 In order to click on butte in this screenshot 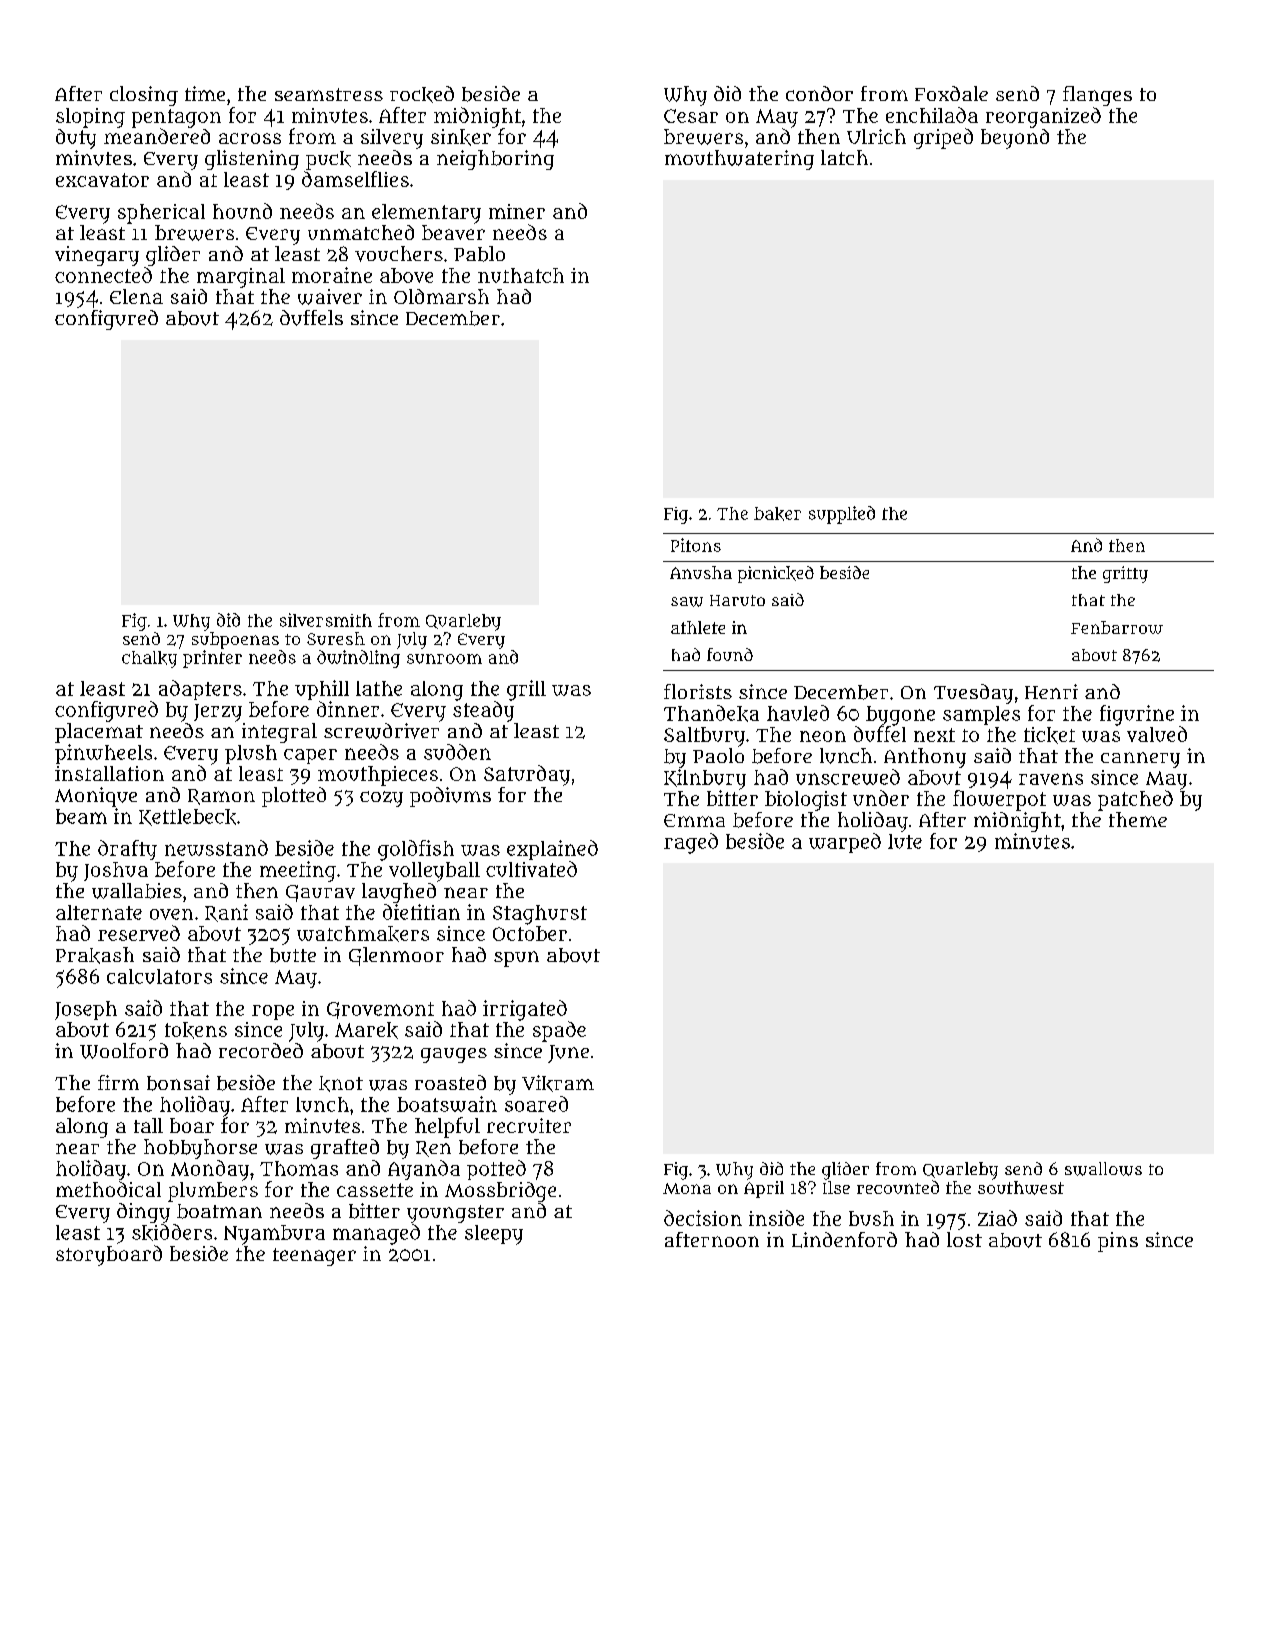, I will do `click(293, 955)`.
